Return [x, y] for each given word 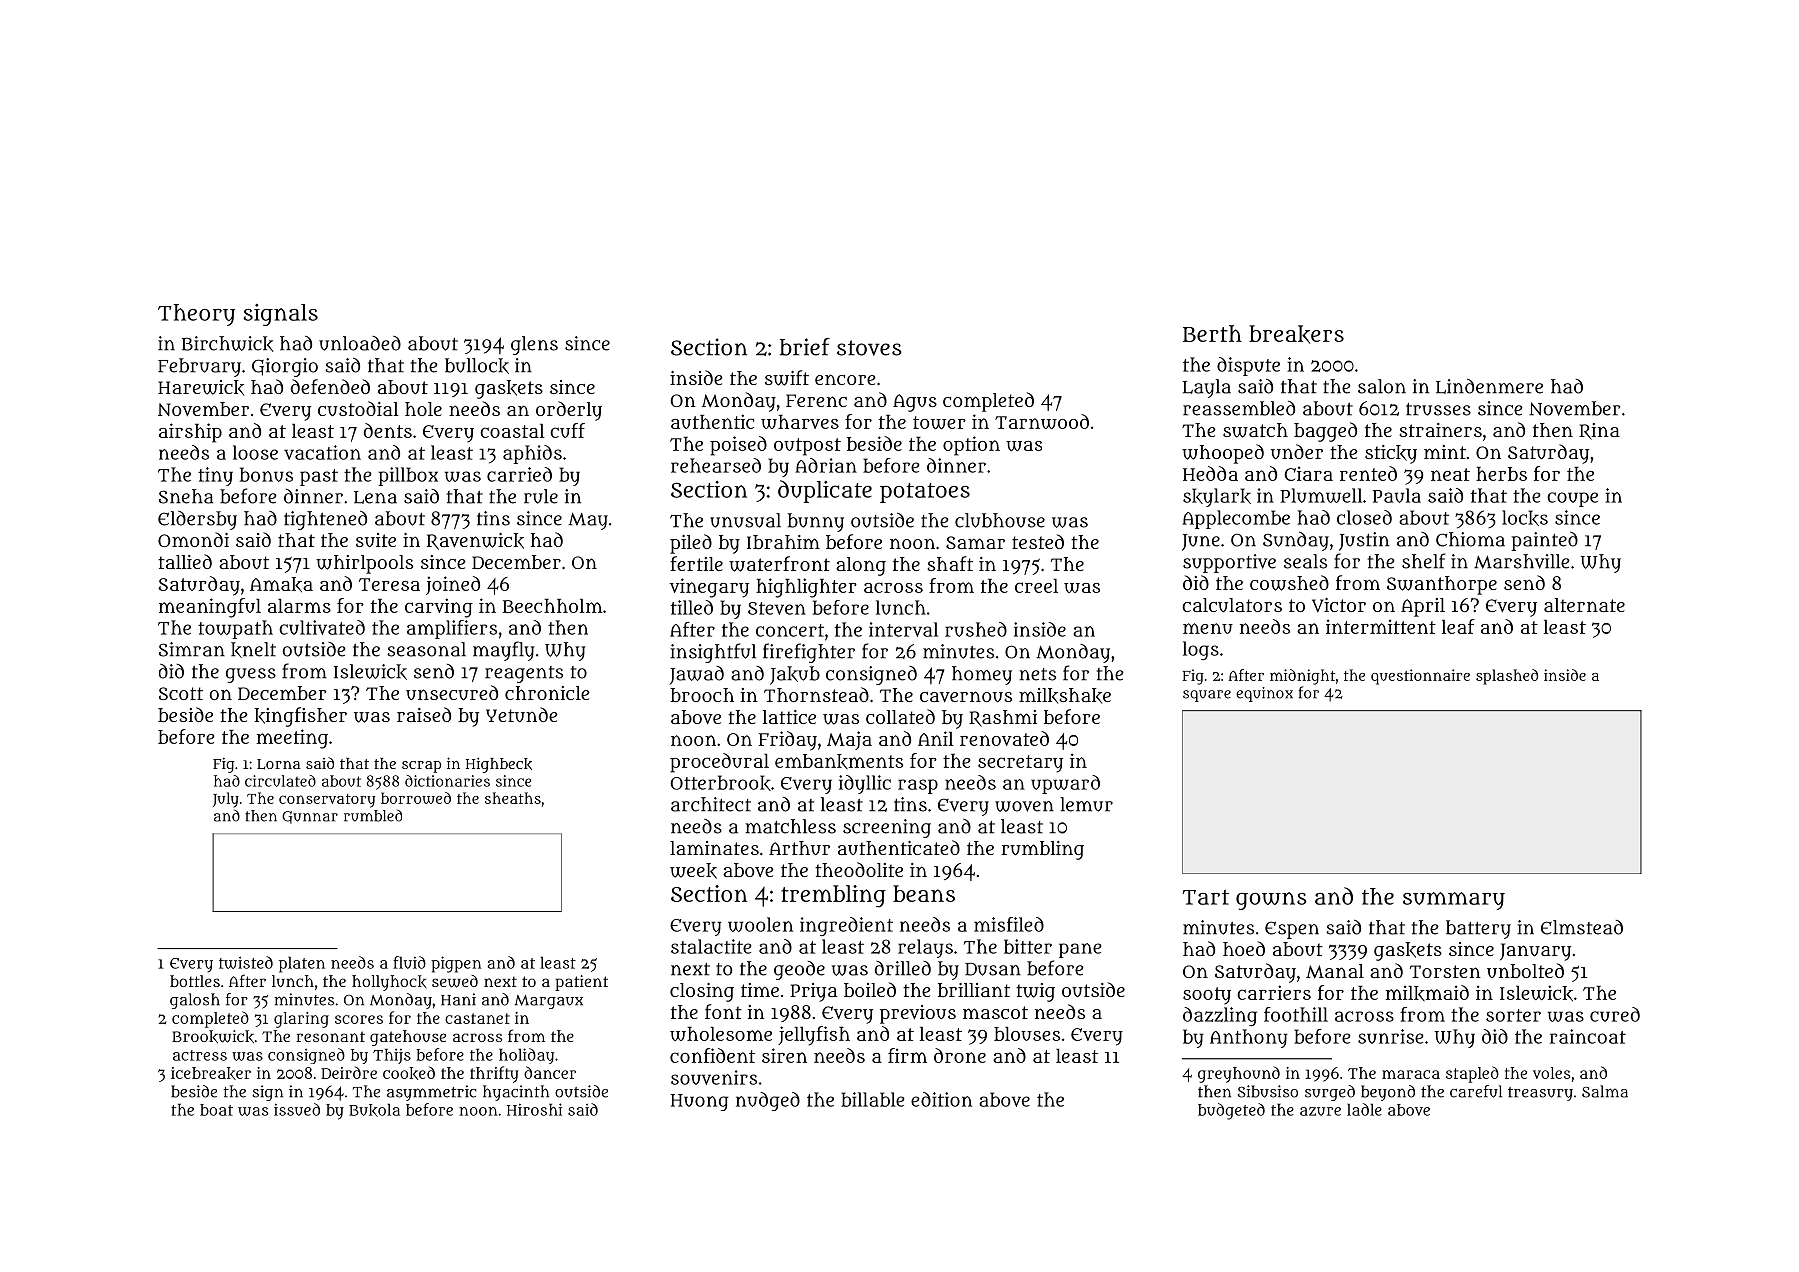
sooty [1207, 996]
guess [251, 675]
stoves [869, 348]
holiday [526, 1056]
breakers [1296, 334]
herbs [1501, 474]
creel [1036, 586]
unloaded [360, 343]
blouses [1027, 1034]
